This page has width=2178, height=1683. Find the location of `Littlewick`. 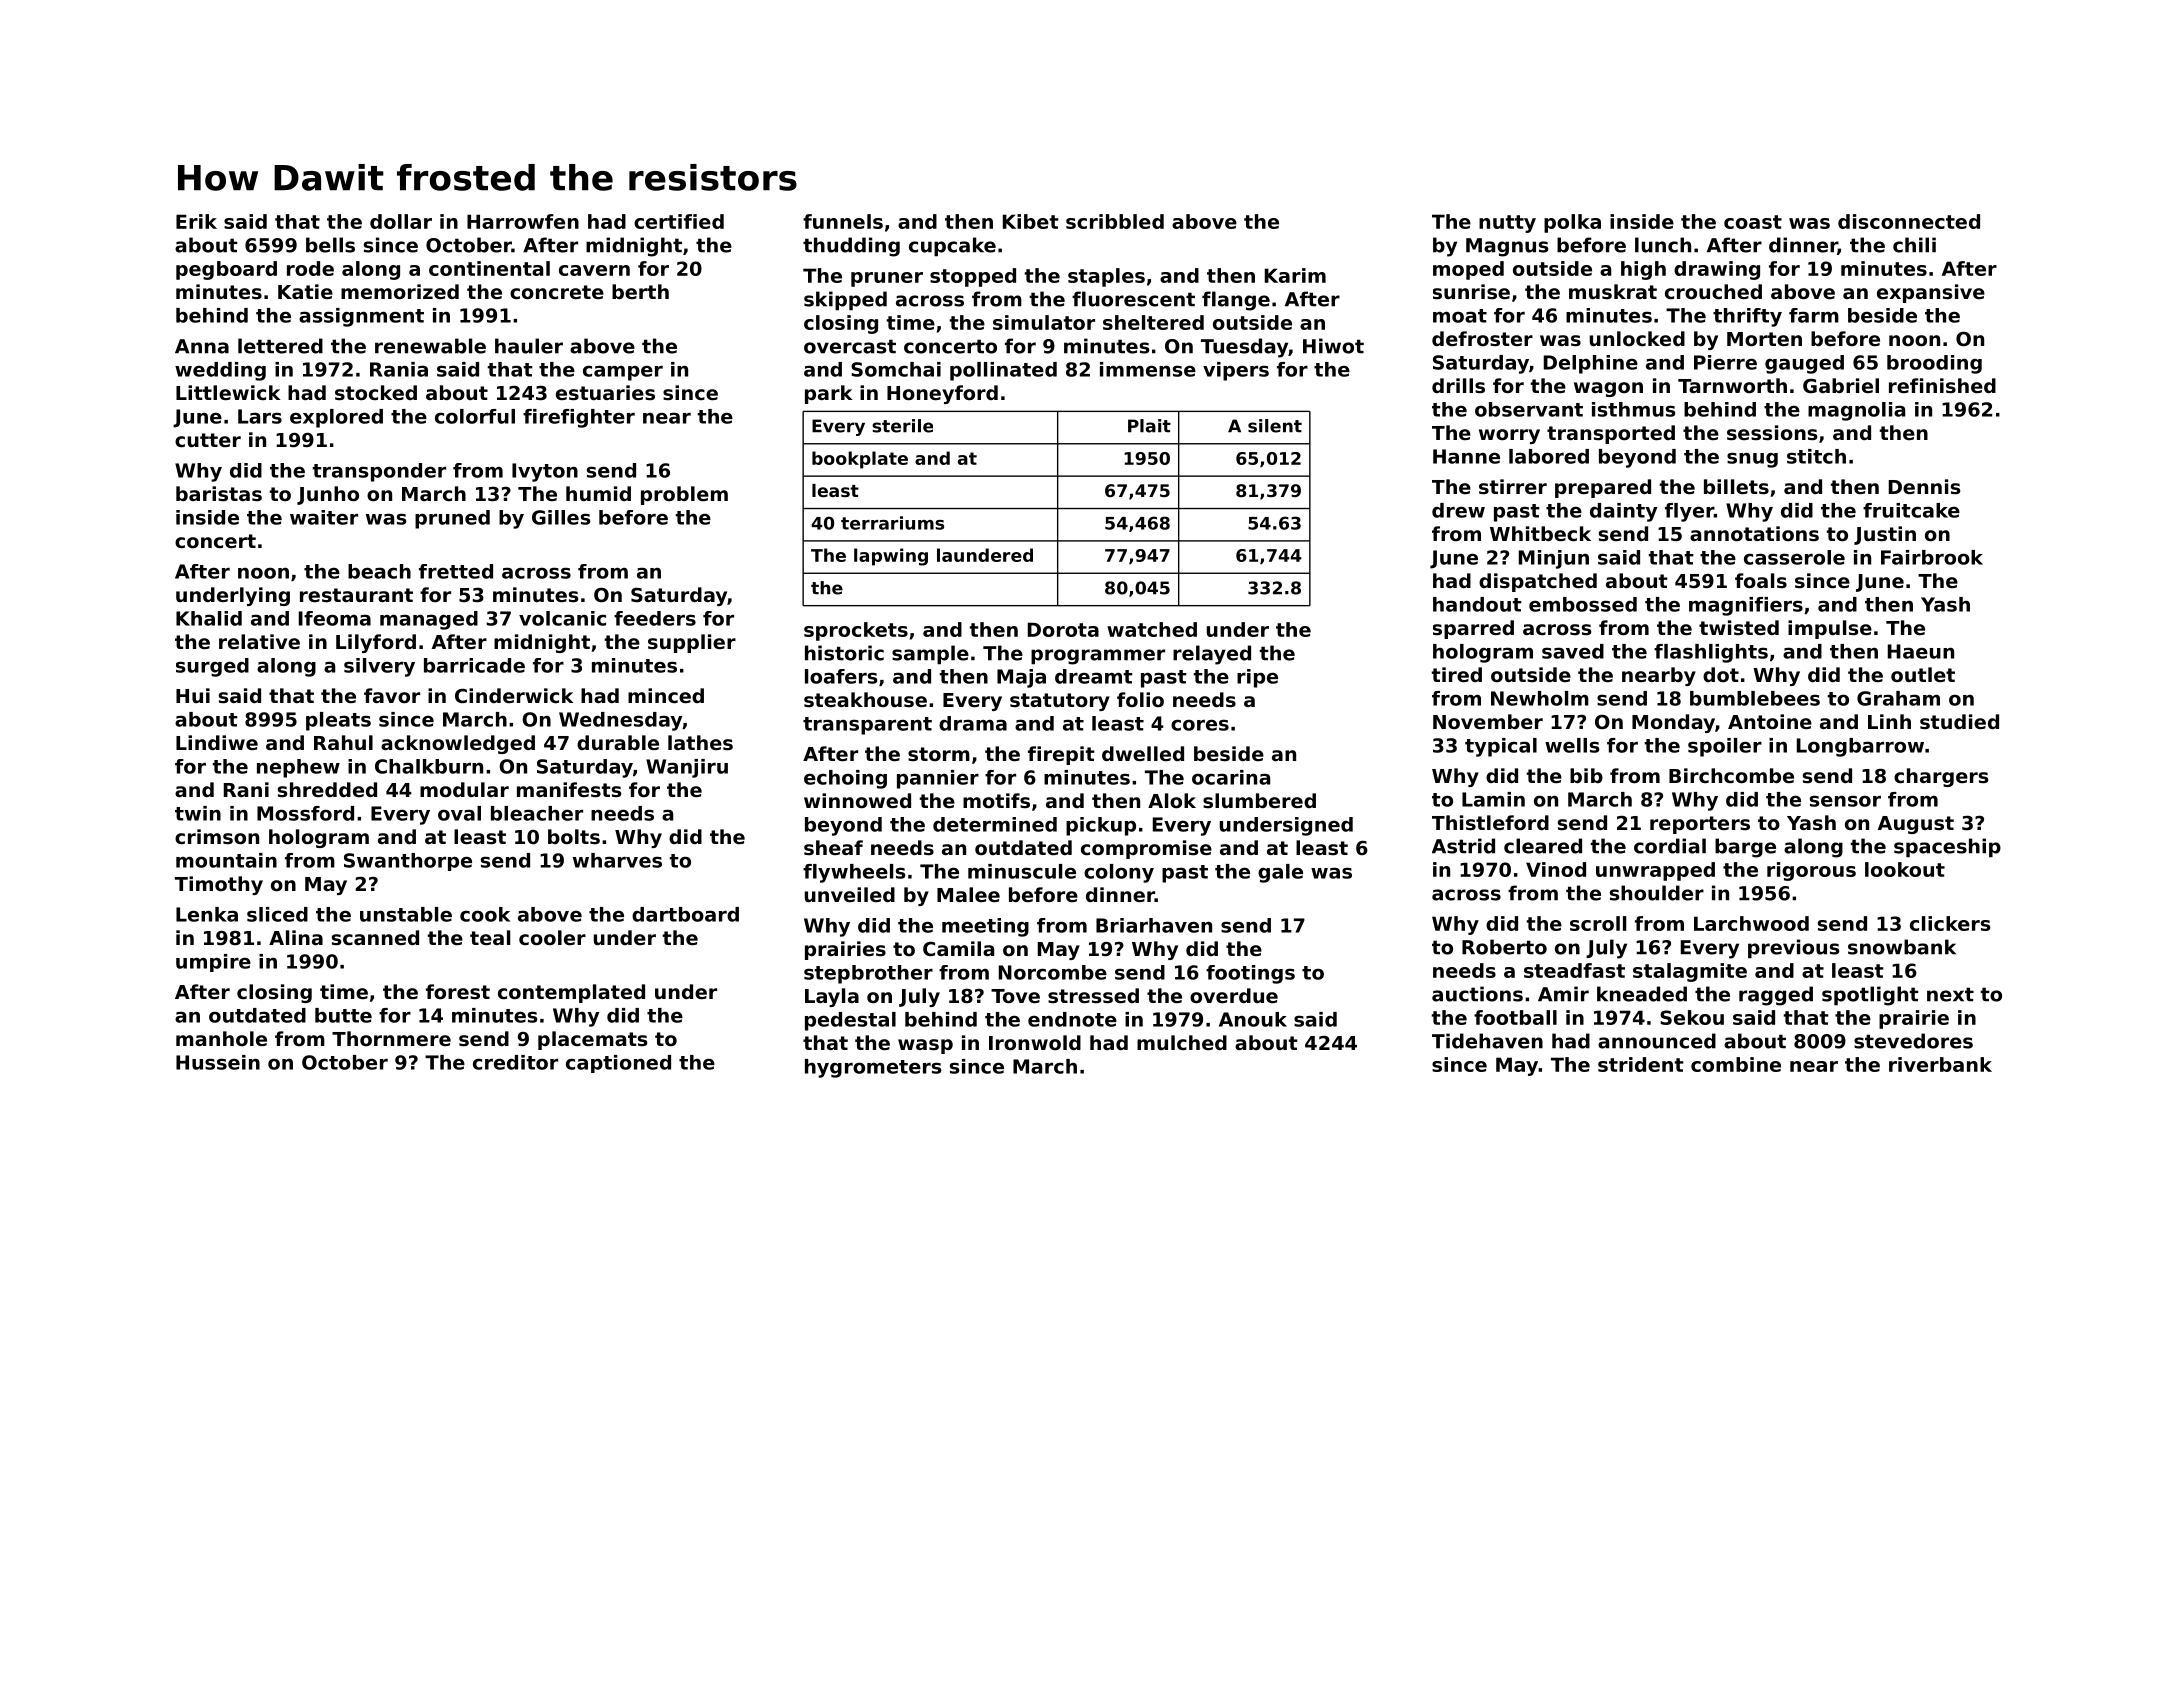

Littlewick is located at coordinates (228, 392).
